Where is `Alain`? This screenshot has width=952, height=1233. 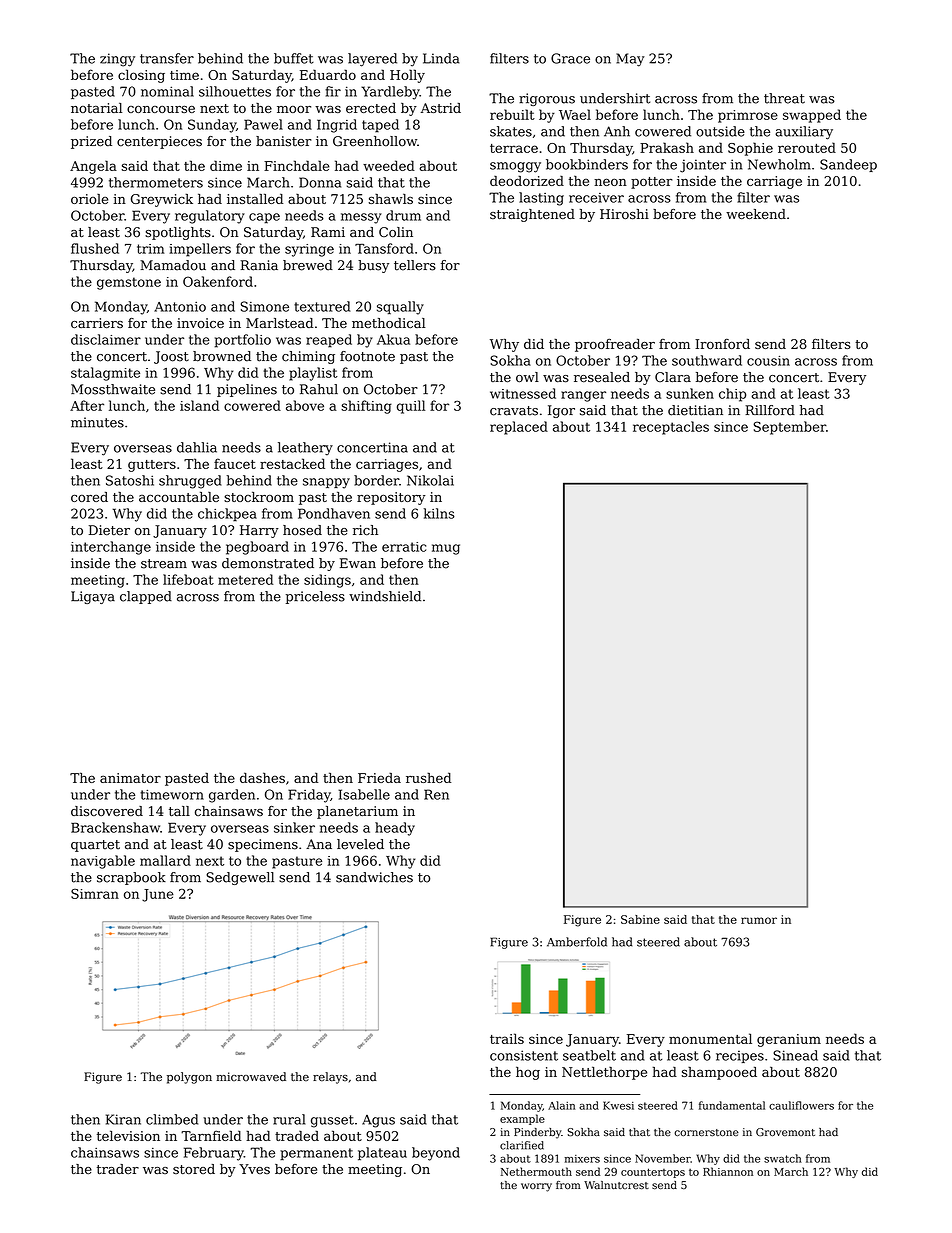
Alain is located at coordinates (561, 1105).
